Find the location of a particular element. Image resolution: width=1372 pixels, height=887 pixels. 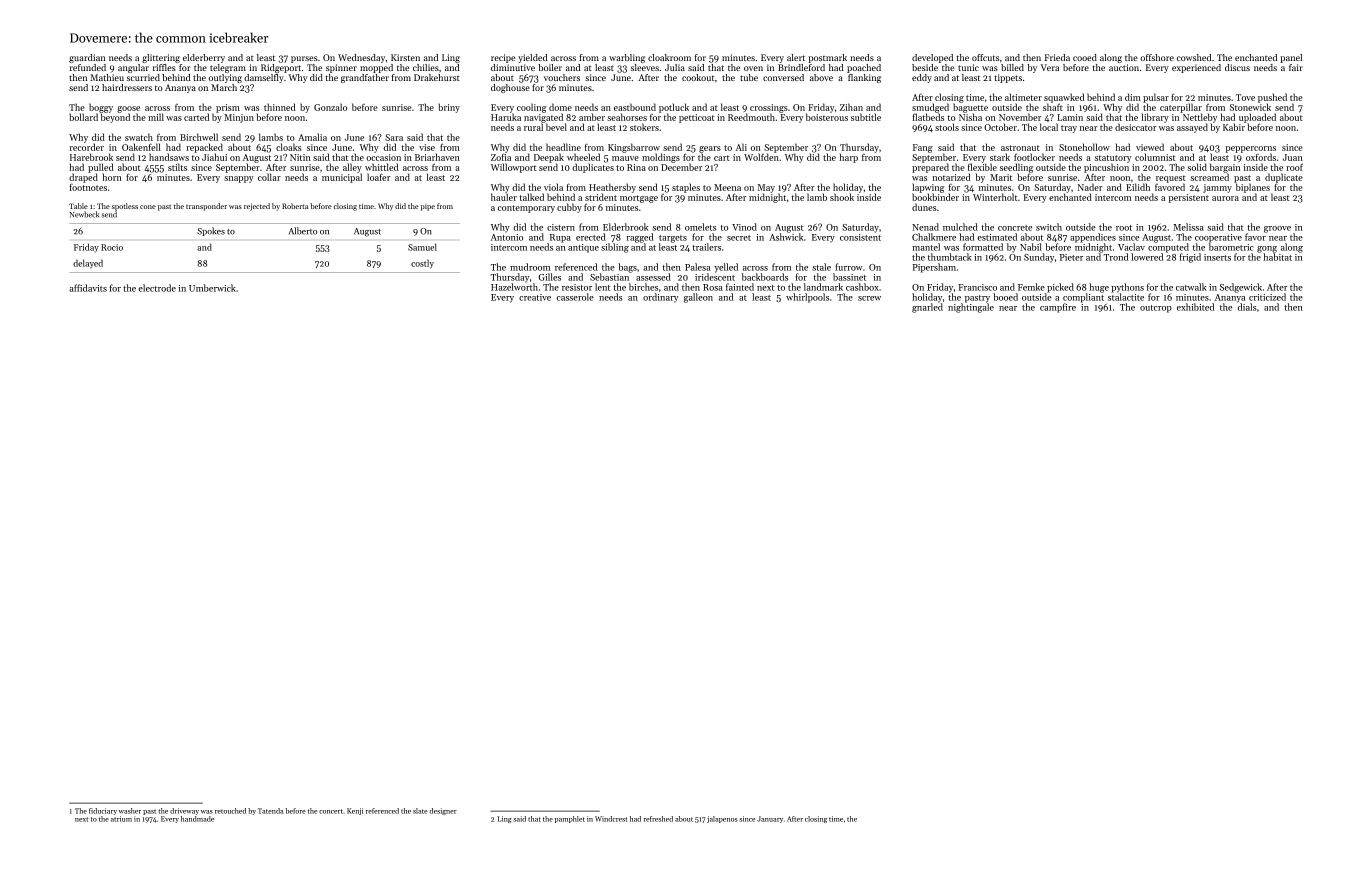

casserole is located at coordinates (575, 297).
